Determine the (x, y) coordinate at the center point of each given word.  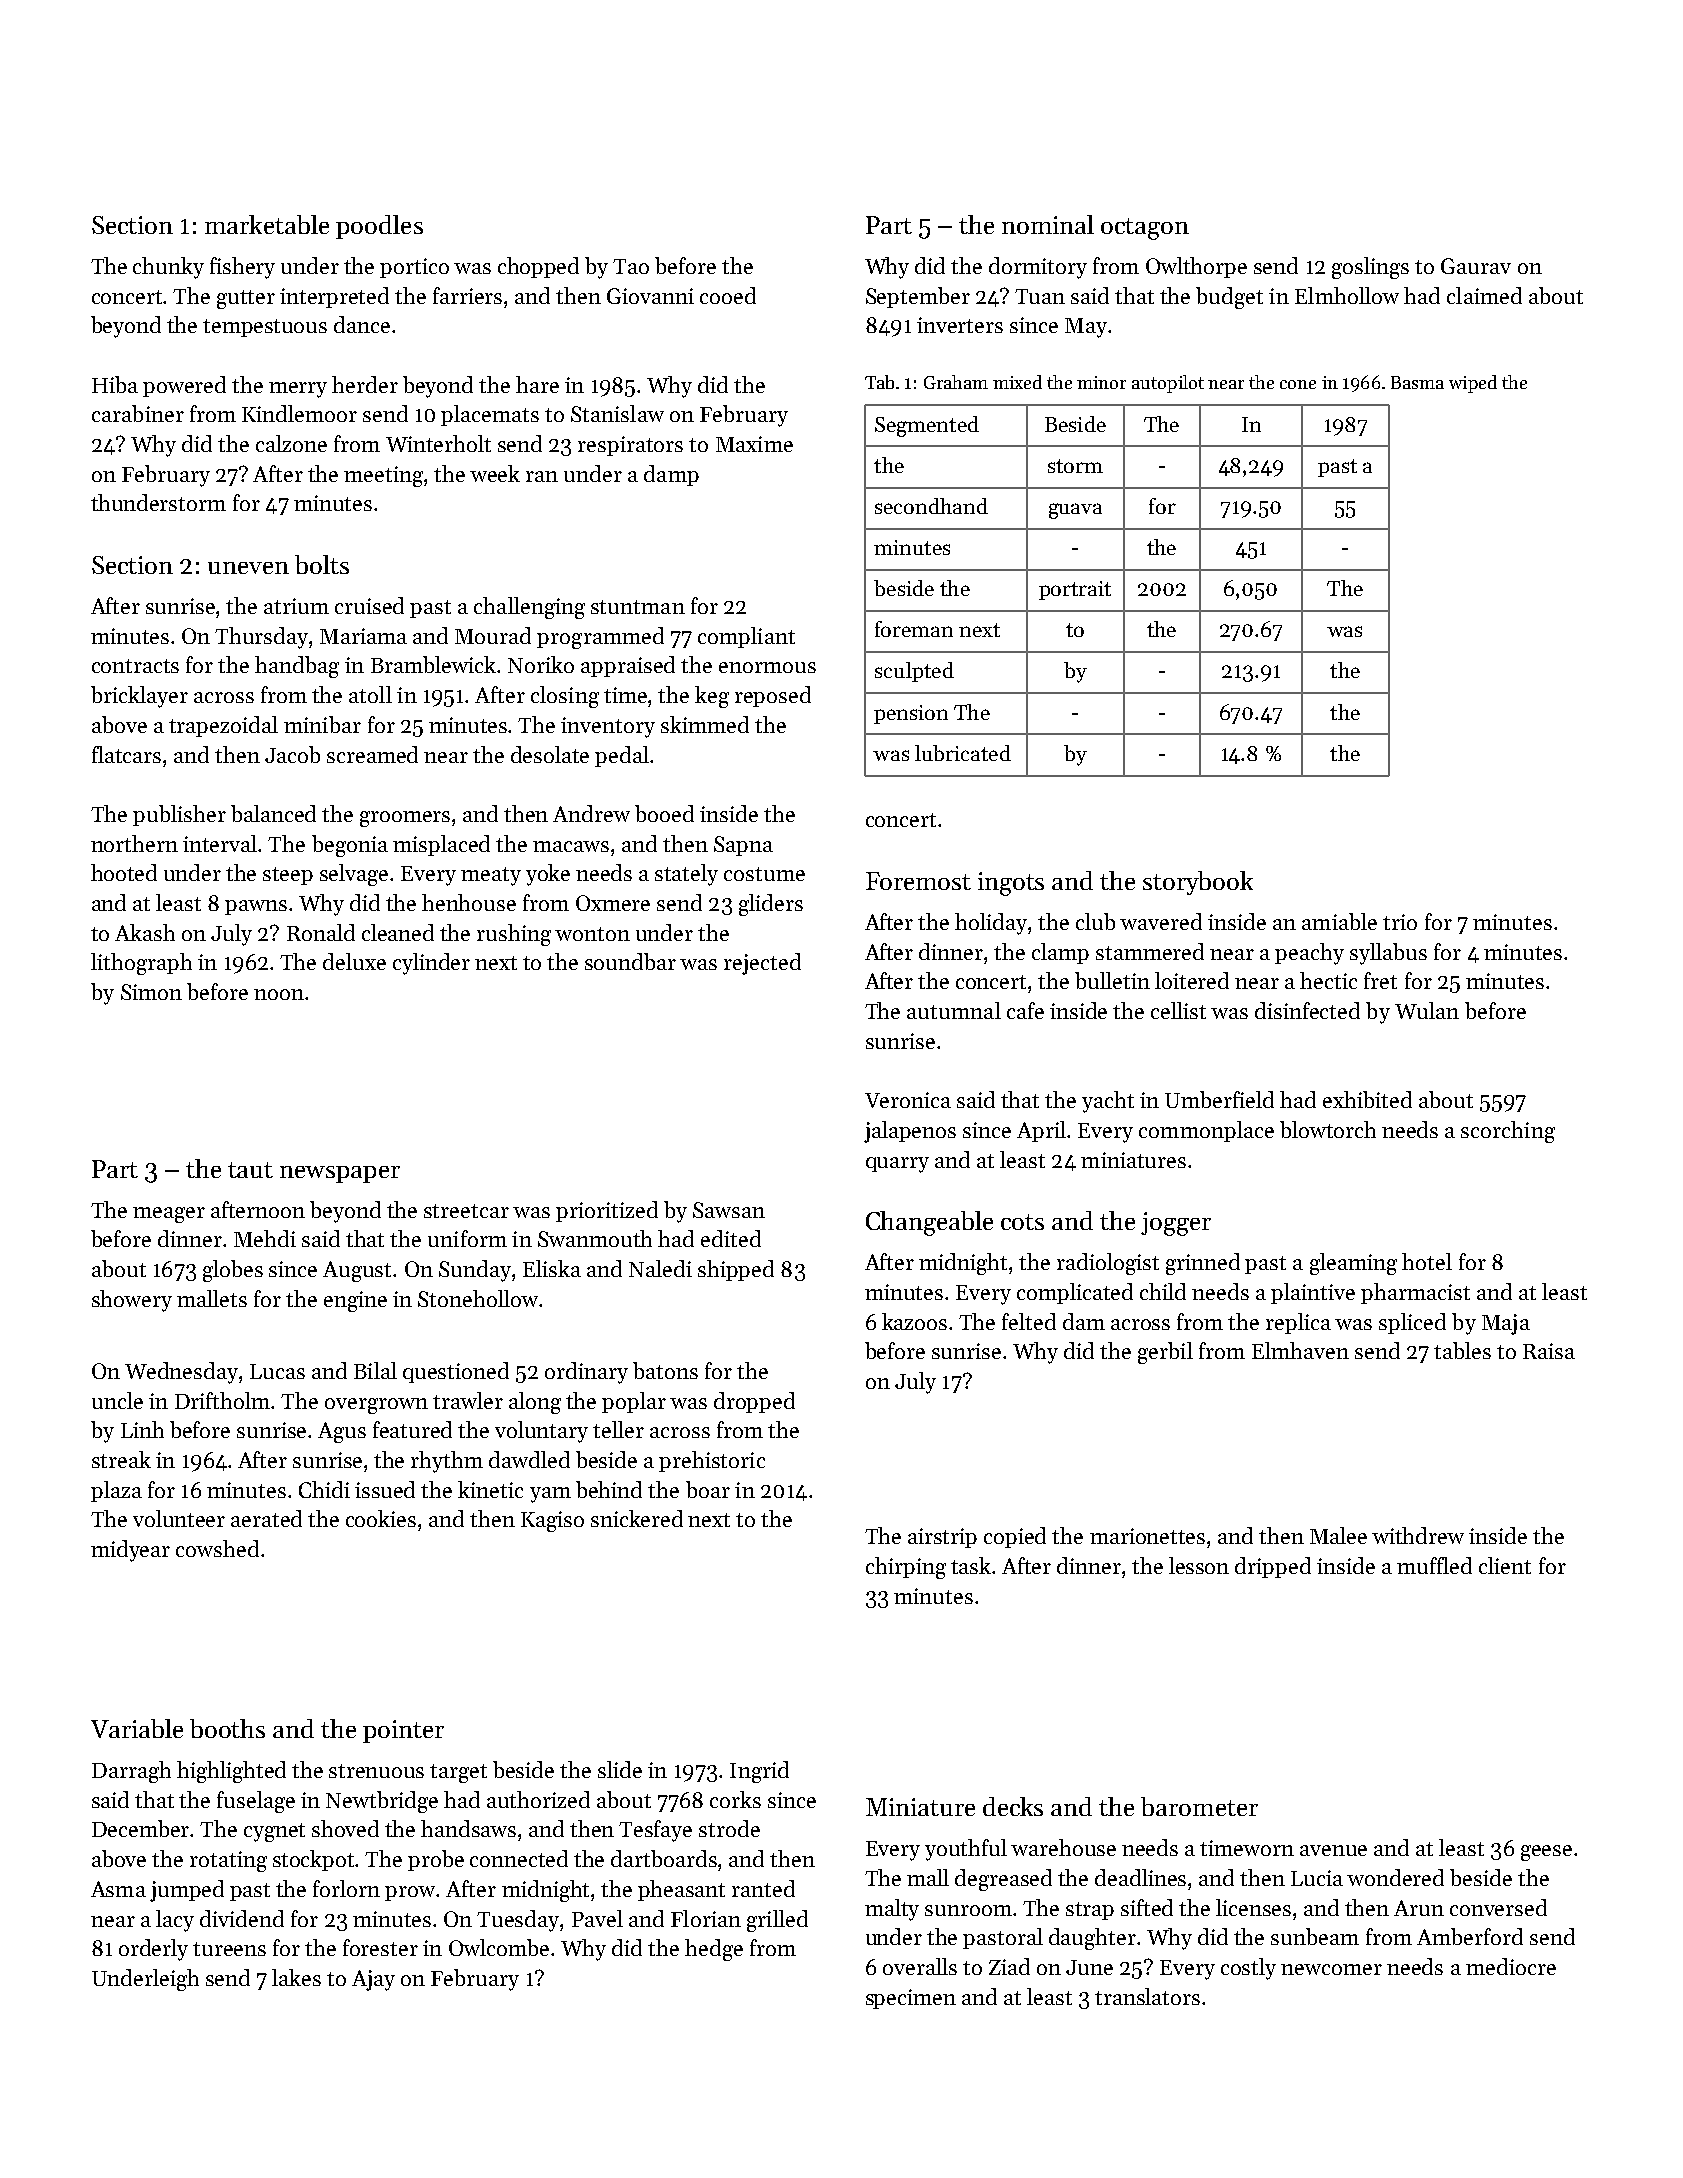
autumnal (954, 1010)
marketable (267, 224)
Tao (631, 266)
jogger (1176, 1224)
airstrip (942, 1538)
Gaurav (1476, 266)
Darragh (131, 1772)
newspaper (340, 1174)
